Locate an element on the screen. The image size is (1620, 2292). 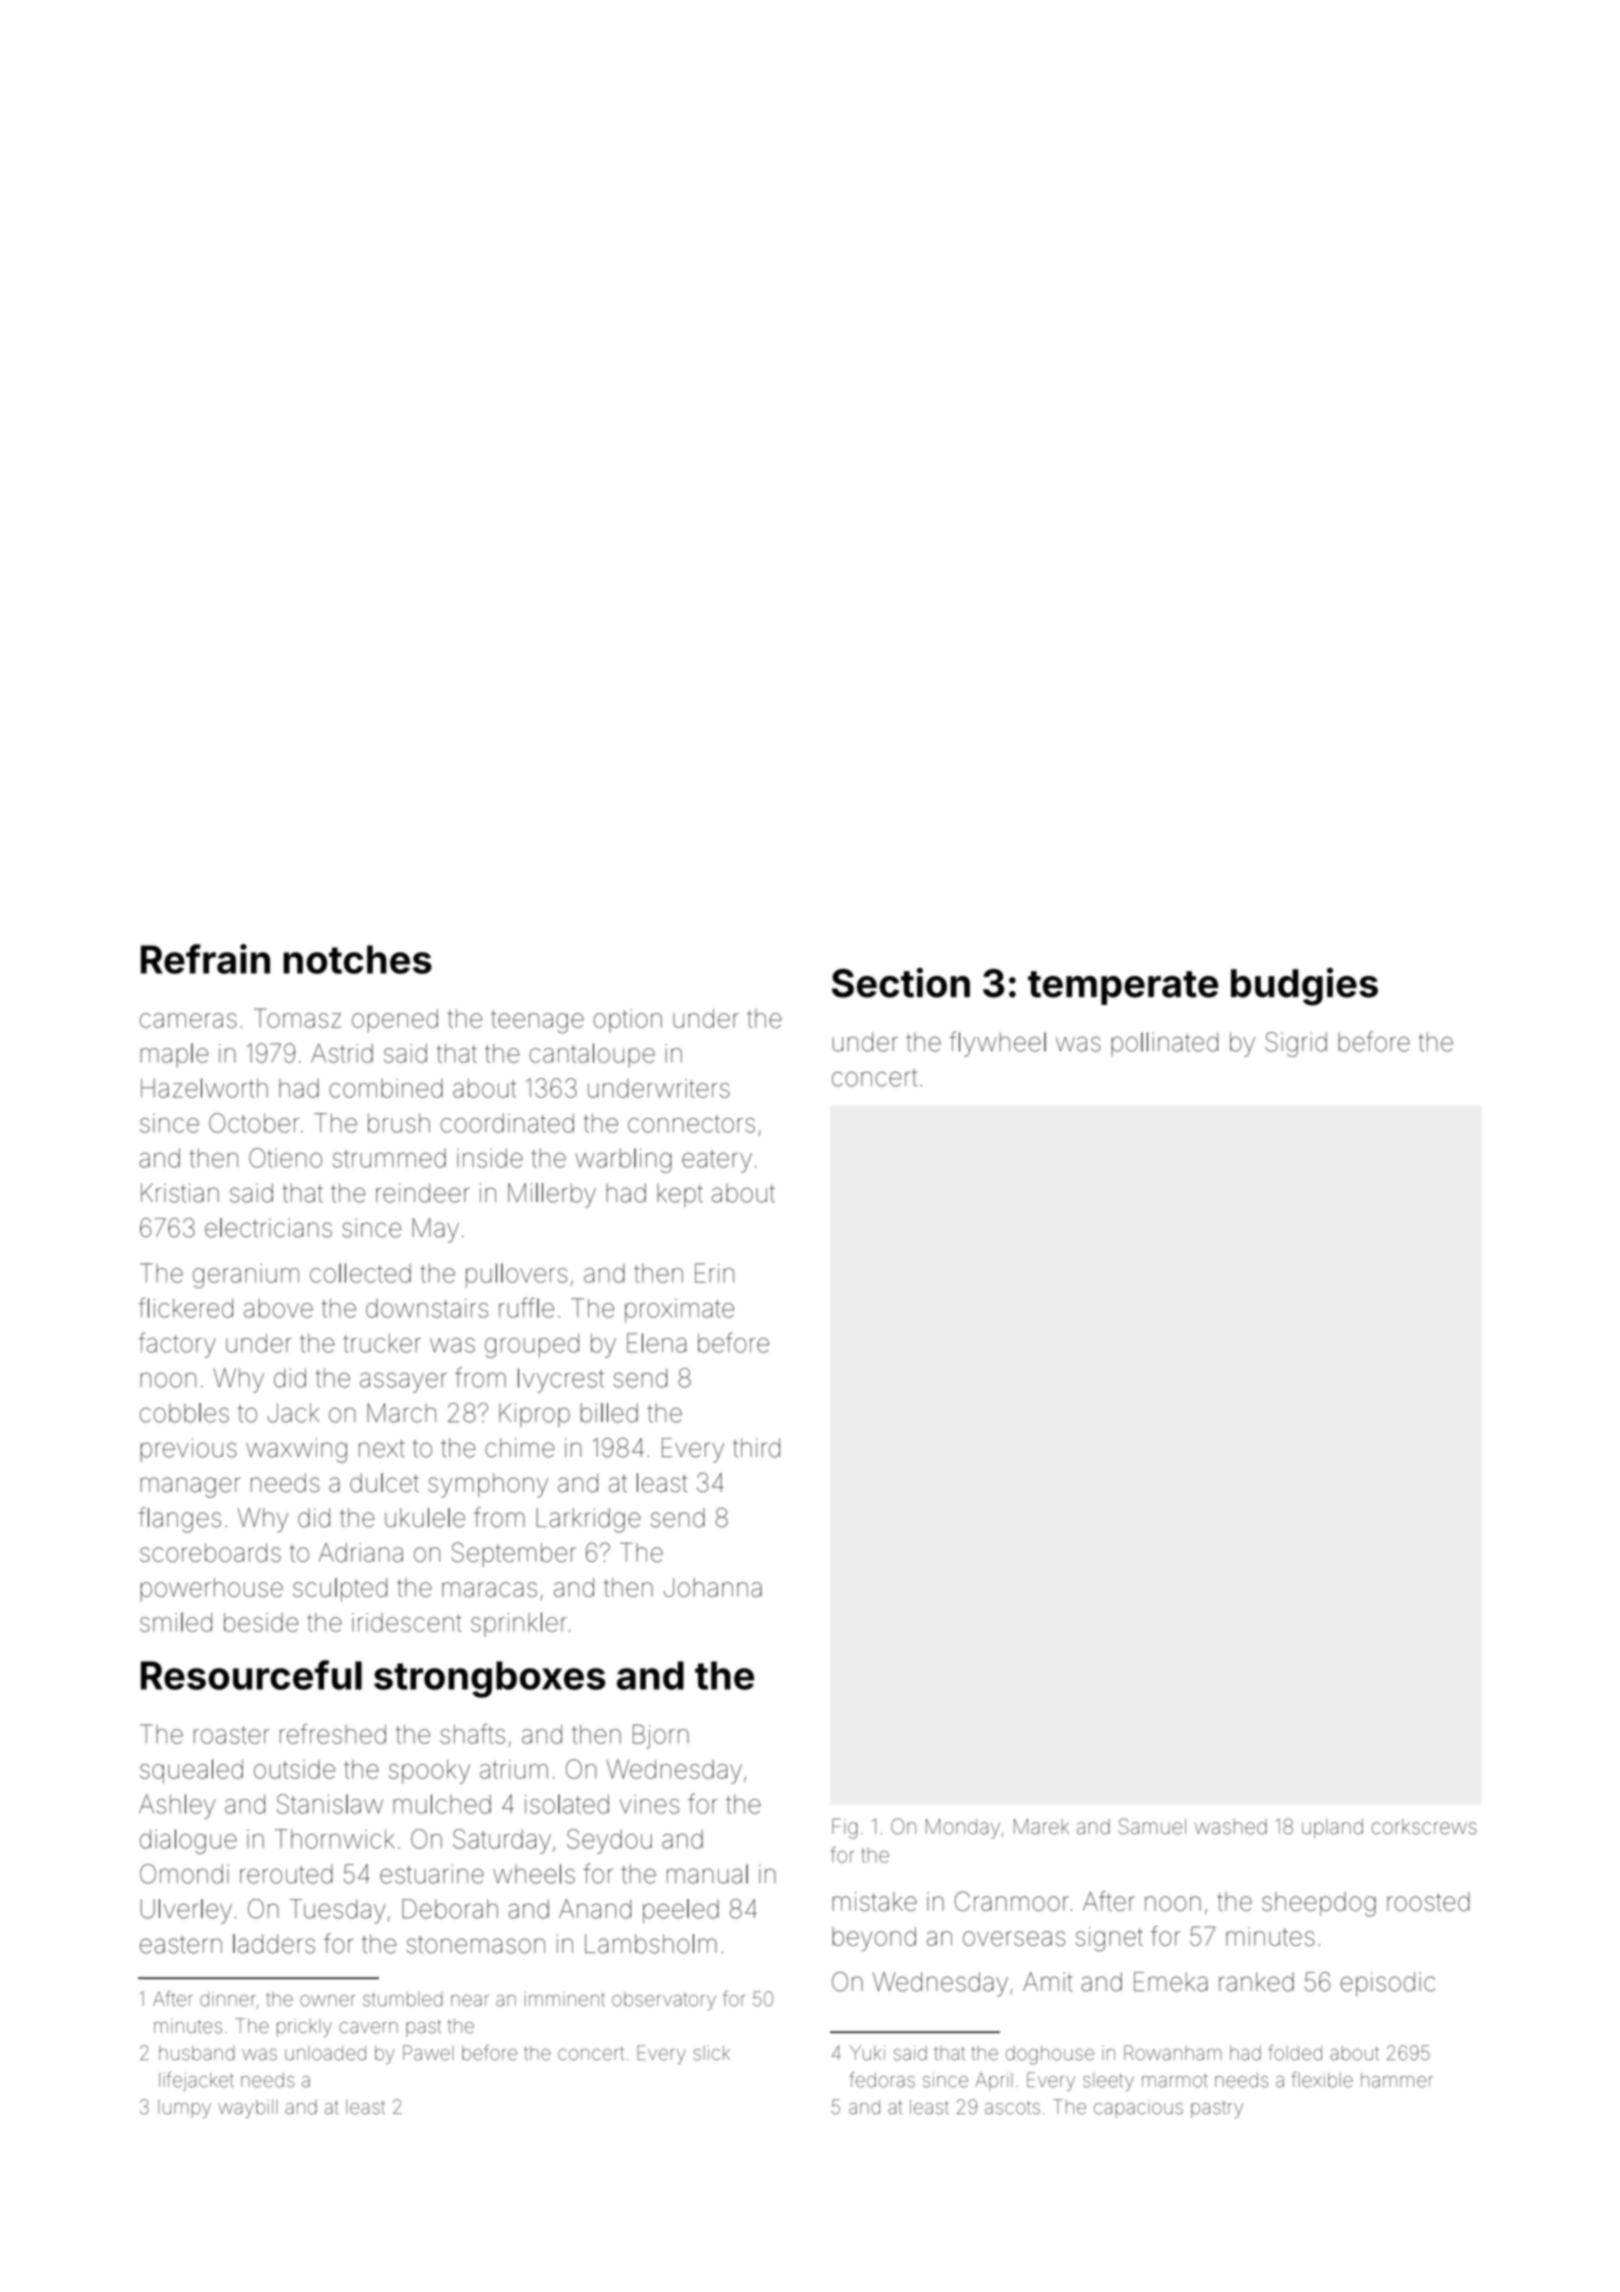
March is located at coordinates (401, 1413).
